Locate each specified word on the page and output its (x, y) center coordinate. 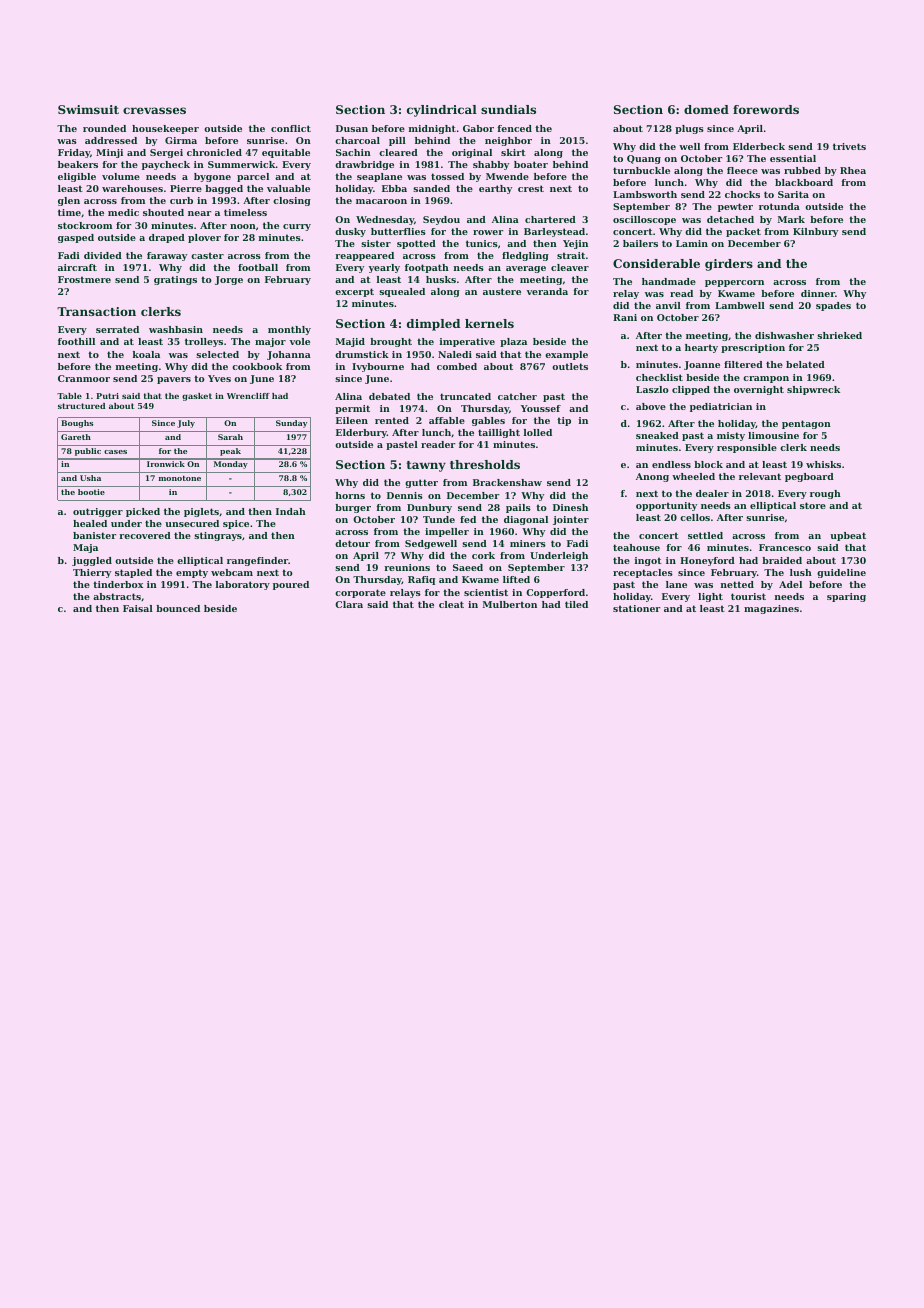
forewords (766, 109)
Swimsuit (88, 109)
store (813, 505)
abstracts (117, 596)
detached (730, 219)
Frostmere (84, 279)
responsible (747, 448)
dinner (818, 293)
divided (103, 255)
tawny (426, 466)
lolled (538, 432)
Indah (291, 511)
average (526, 269)
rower (488, 232)
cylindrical (442, 111)
